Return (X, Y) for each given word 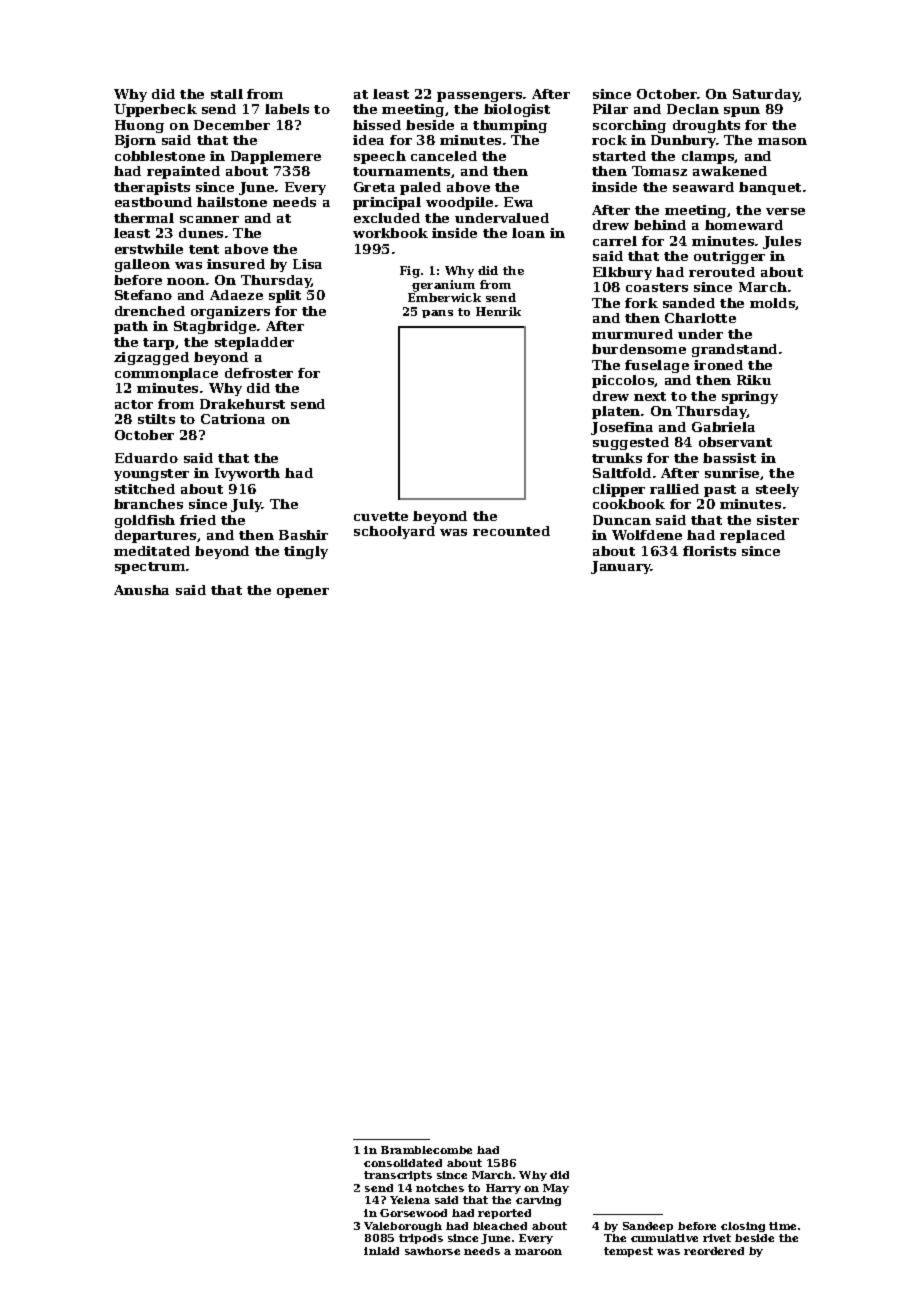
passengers (479, 97)
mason (782, 141)
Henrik (498, 311)
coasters (657, 287)
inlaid (381, 1251)
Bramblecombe (426, 1150)
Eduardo (146, 458)
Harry (503, 1189)
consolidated (403, 1163)
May (556, 1189)
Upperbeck (155, 110)
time (782, 1226)
